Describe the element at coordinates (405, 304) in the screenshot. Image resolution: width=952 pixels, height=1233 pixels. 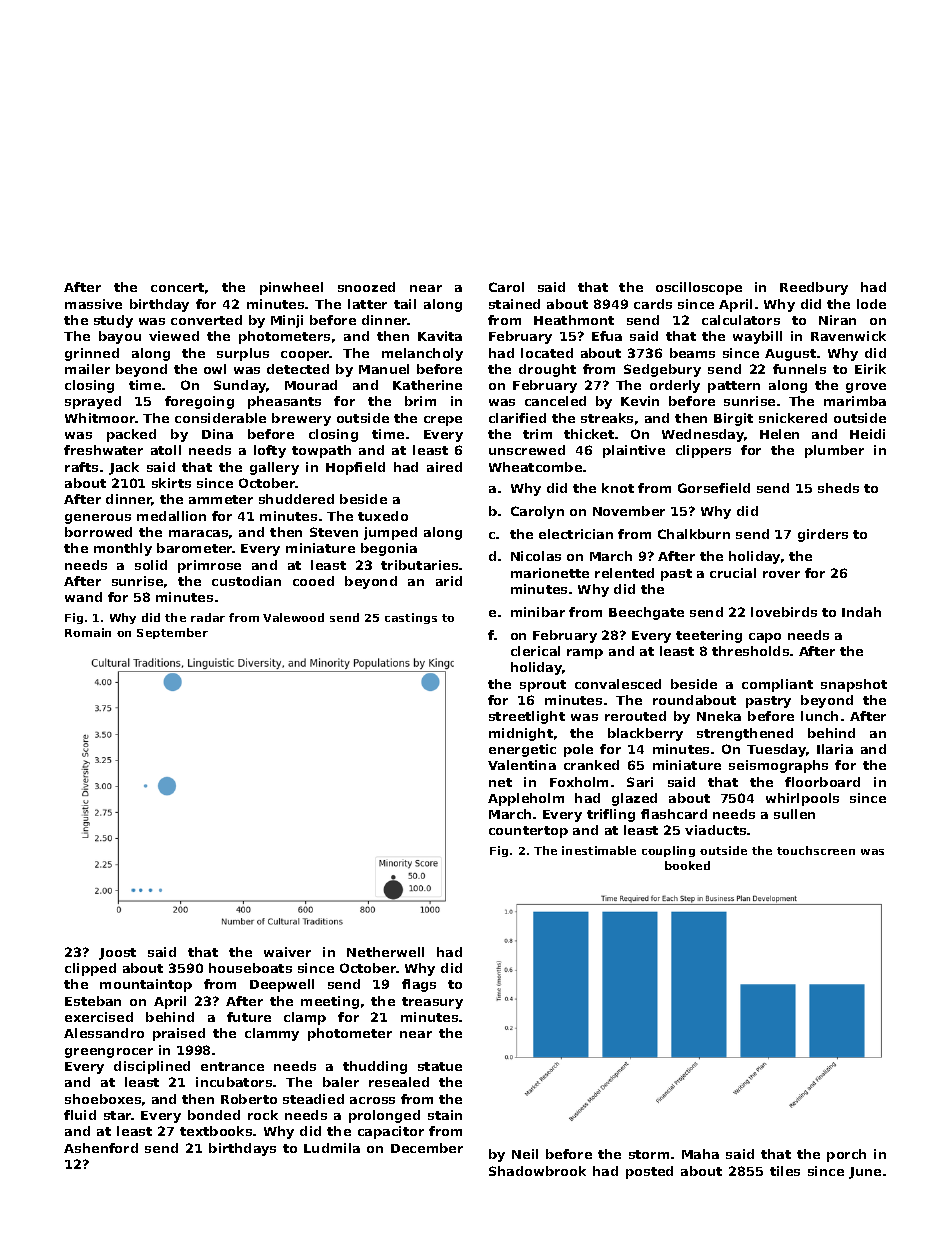
I see `tail` at that location.
